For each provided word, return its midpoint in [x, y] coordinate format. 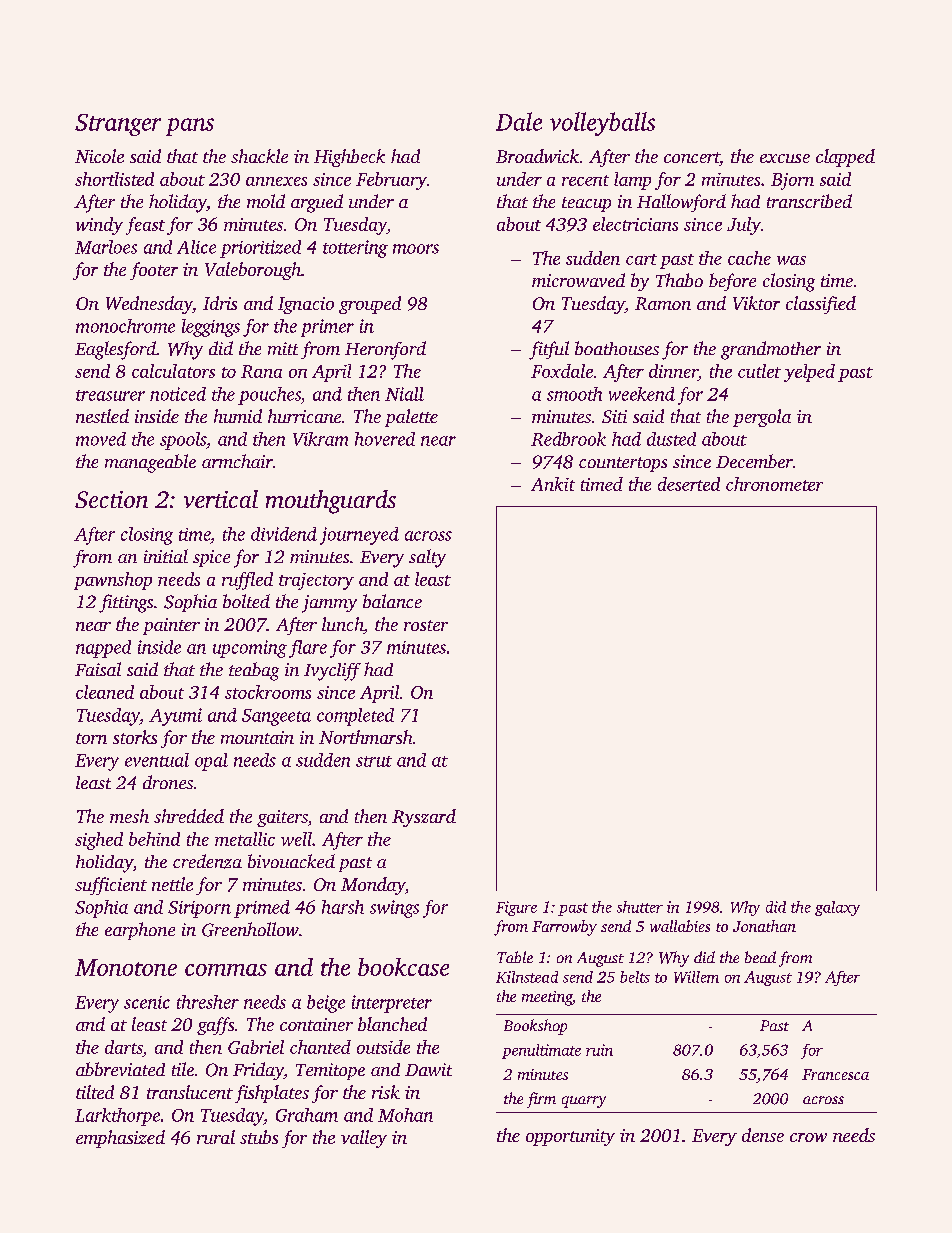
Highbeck [349, 158]
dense [763, 1135]
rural [216, 1137]
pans [190, 127]
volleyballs [602, 124]
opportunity [570, 1137]
